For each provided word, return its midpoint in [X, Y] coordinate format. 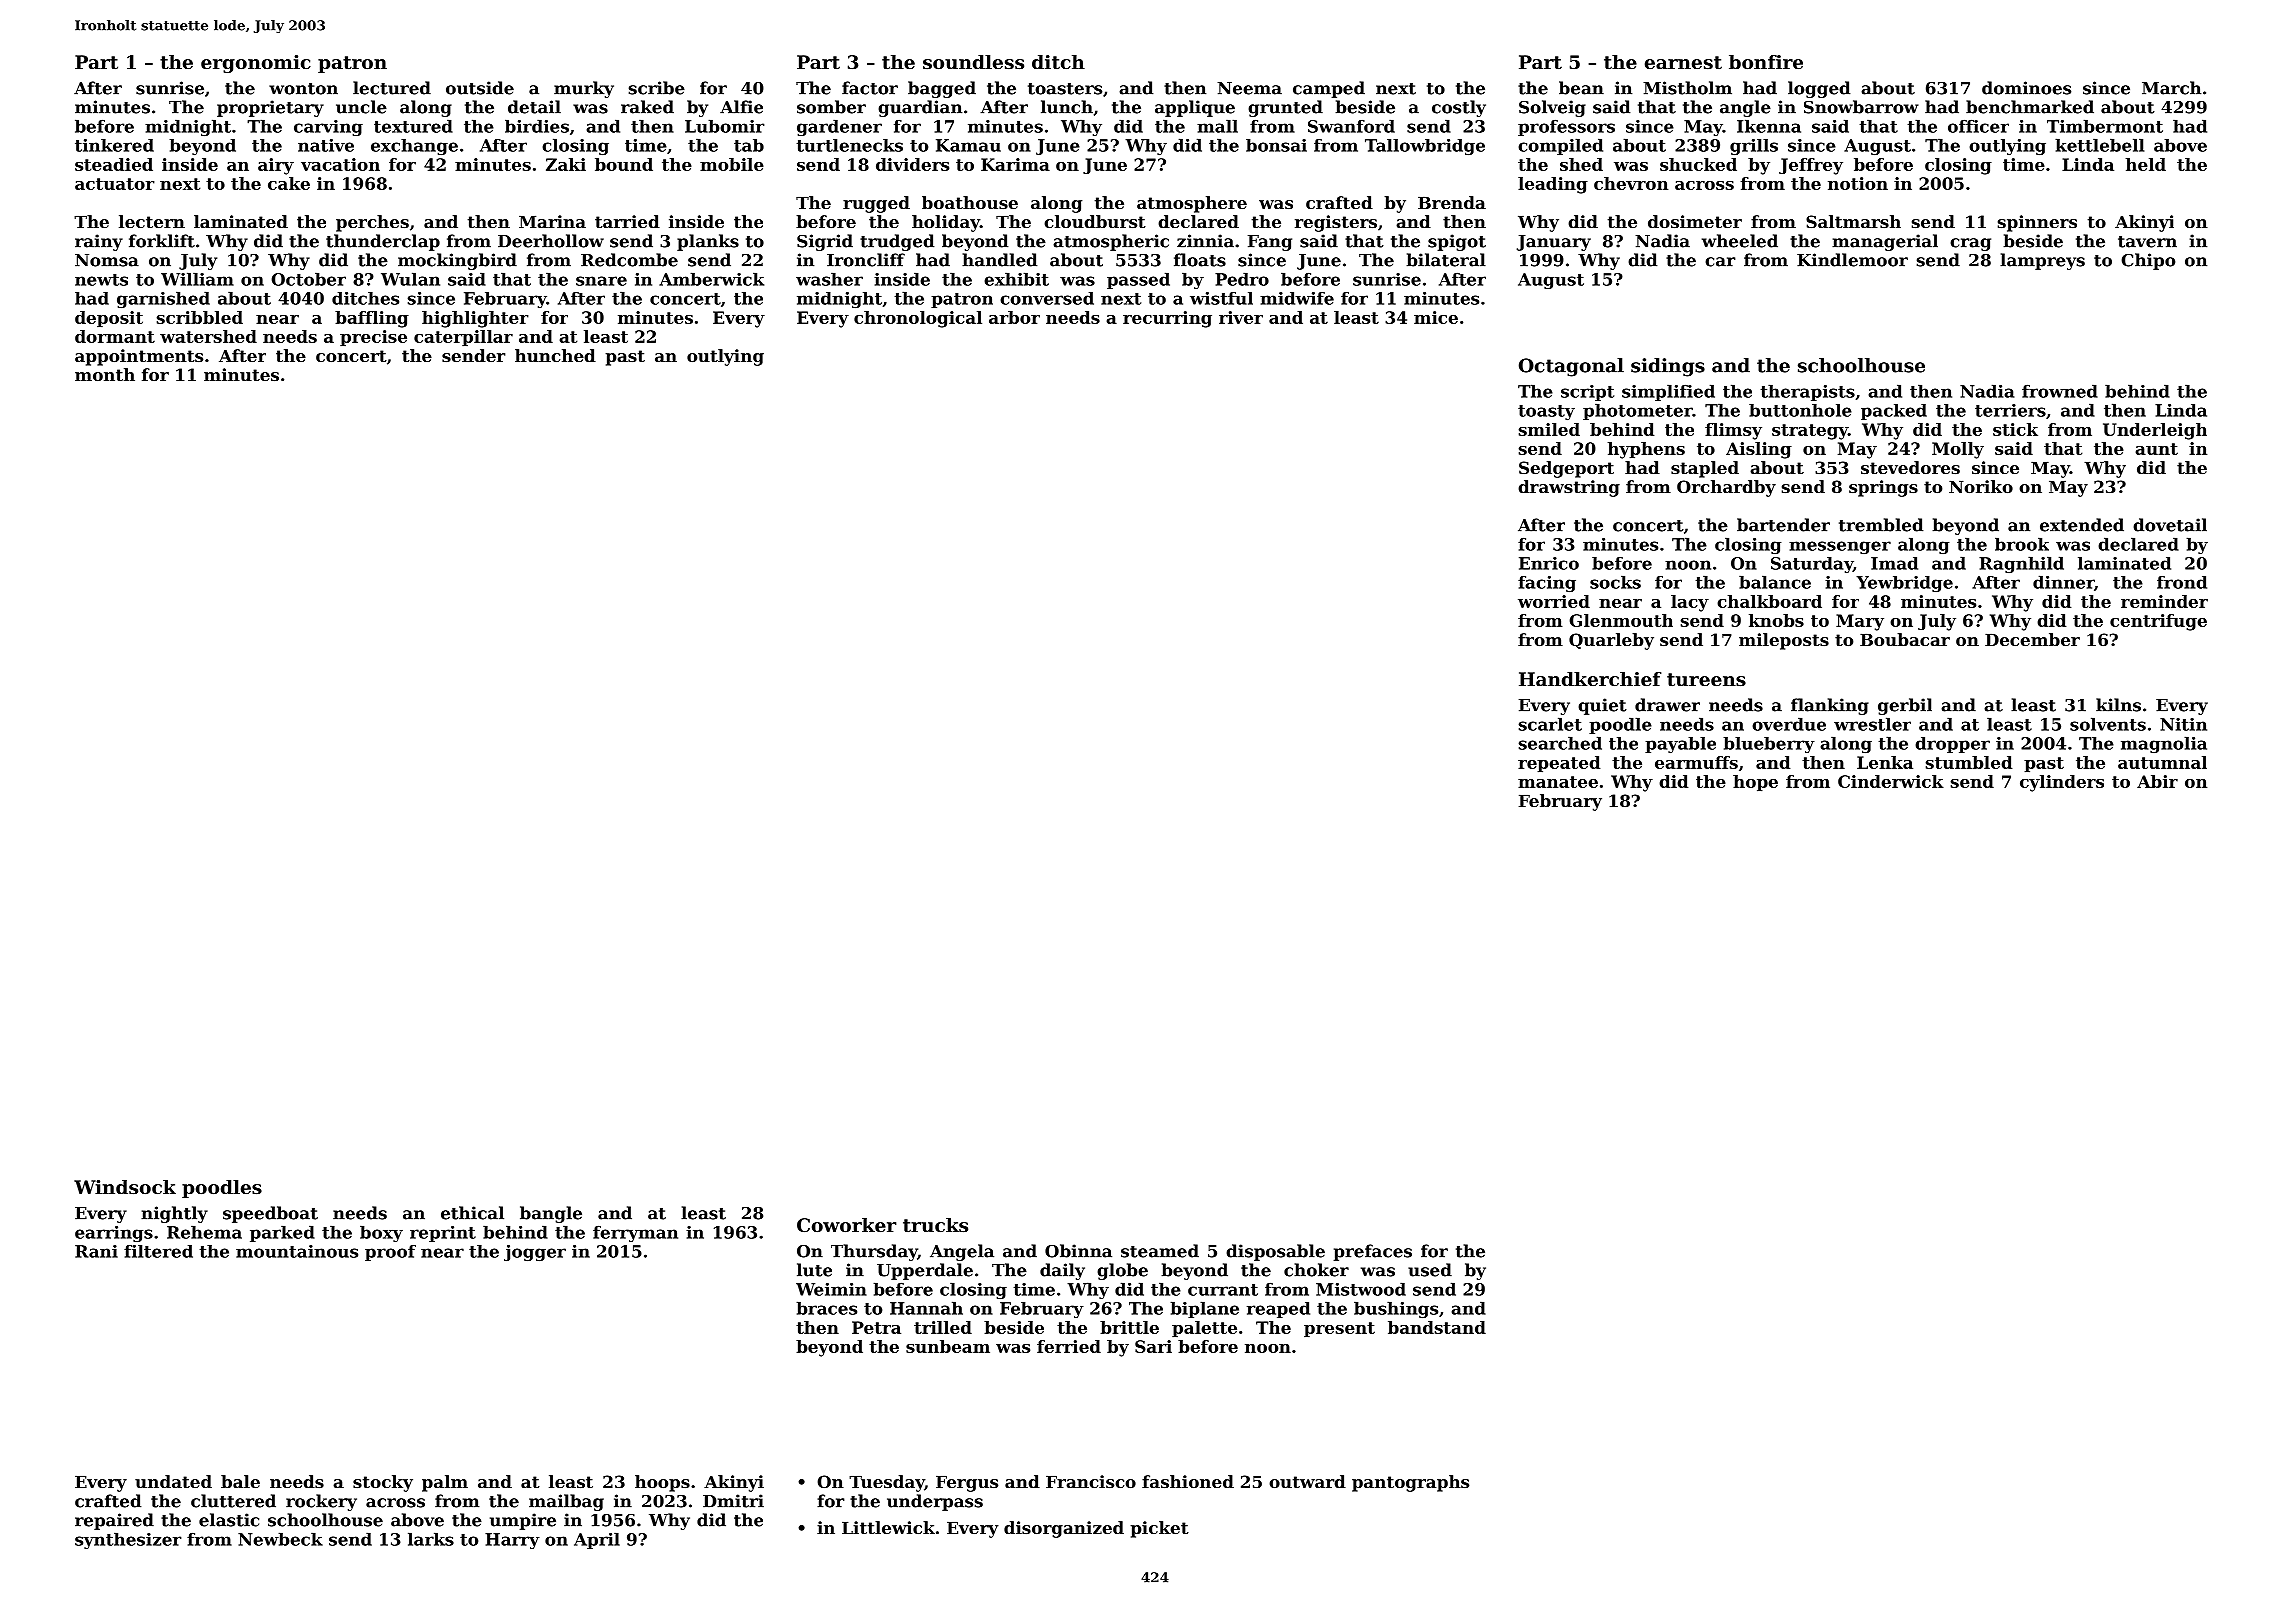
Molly [1958, 450]
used [1430, 1270]
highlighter [475, 319]
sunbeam [948, 1346]
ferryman [635, 1234]
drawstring [1569, 488]
